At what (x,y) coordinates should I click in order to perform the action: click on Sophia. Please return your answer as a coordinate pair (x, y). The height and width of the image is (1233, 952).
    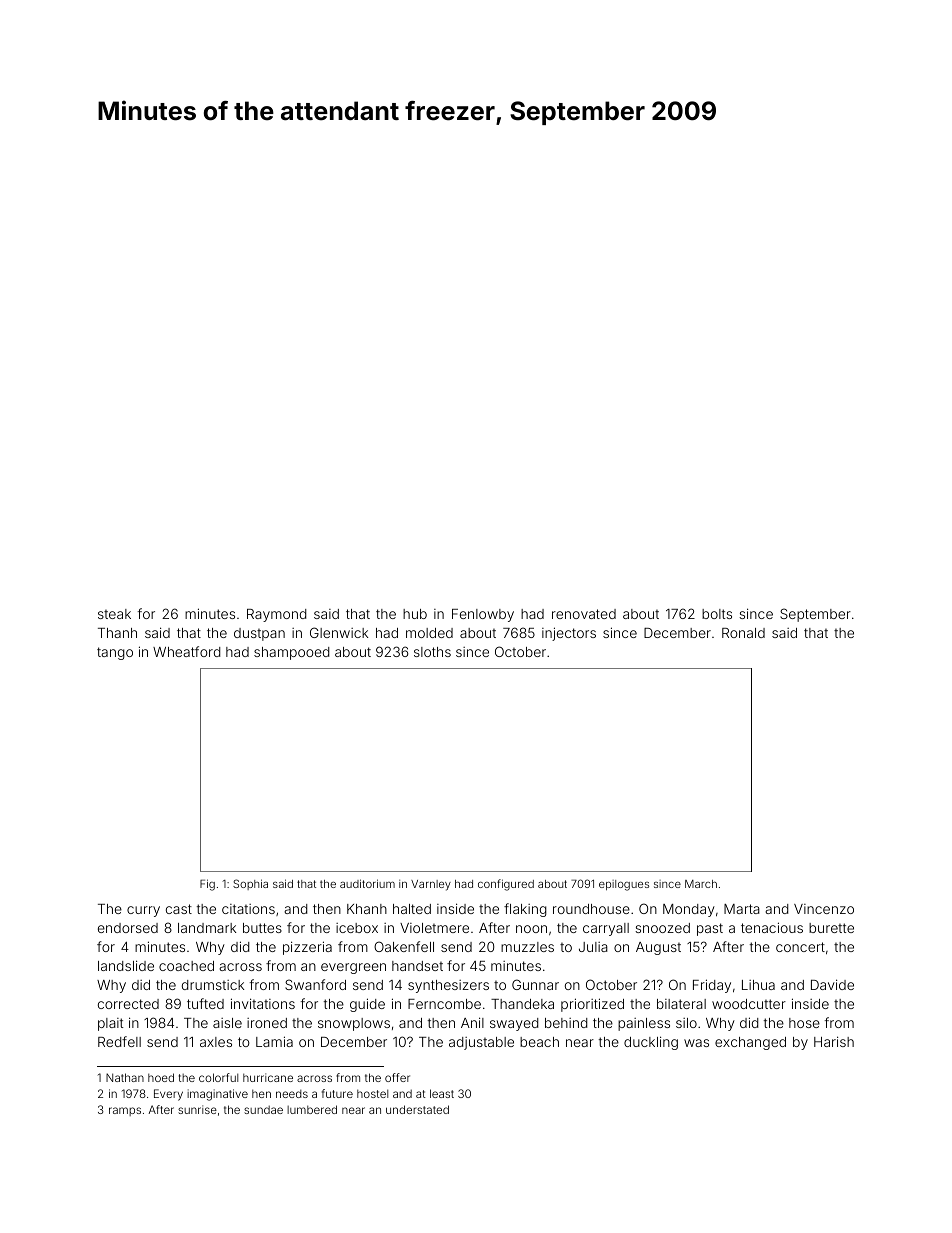
    Looking at the image, I should click on (250, 884).
